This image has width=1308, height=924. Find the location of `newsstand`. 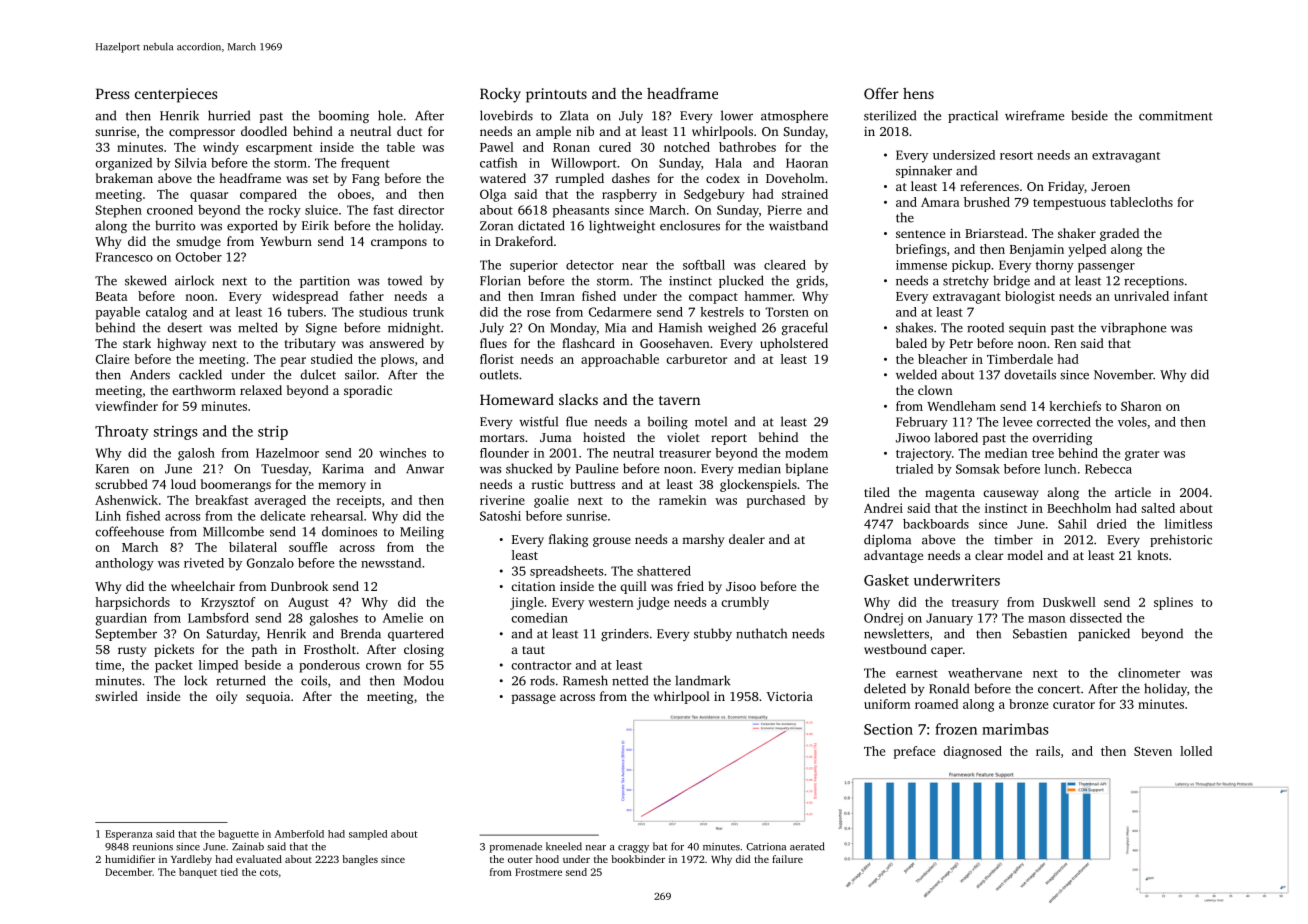

newsstand is located at coordinates (391, 563).
